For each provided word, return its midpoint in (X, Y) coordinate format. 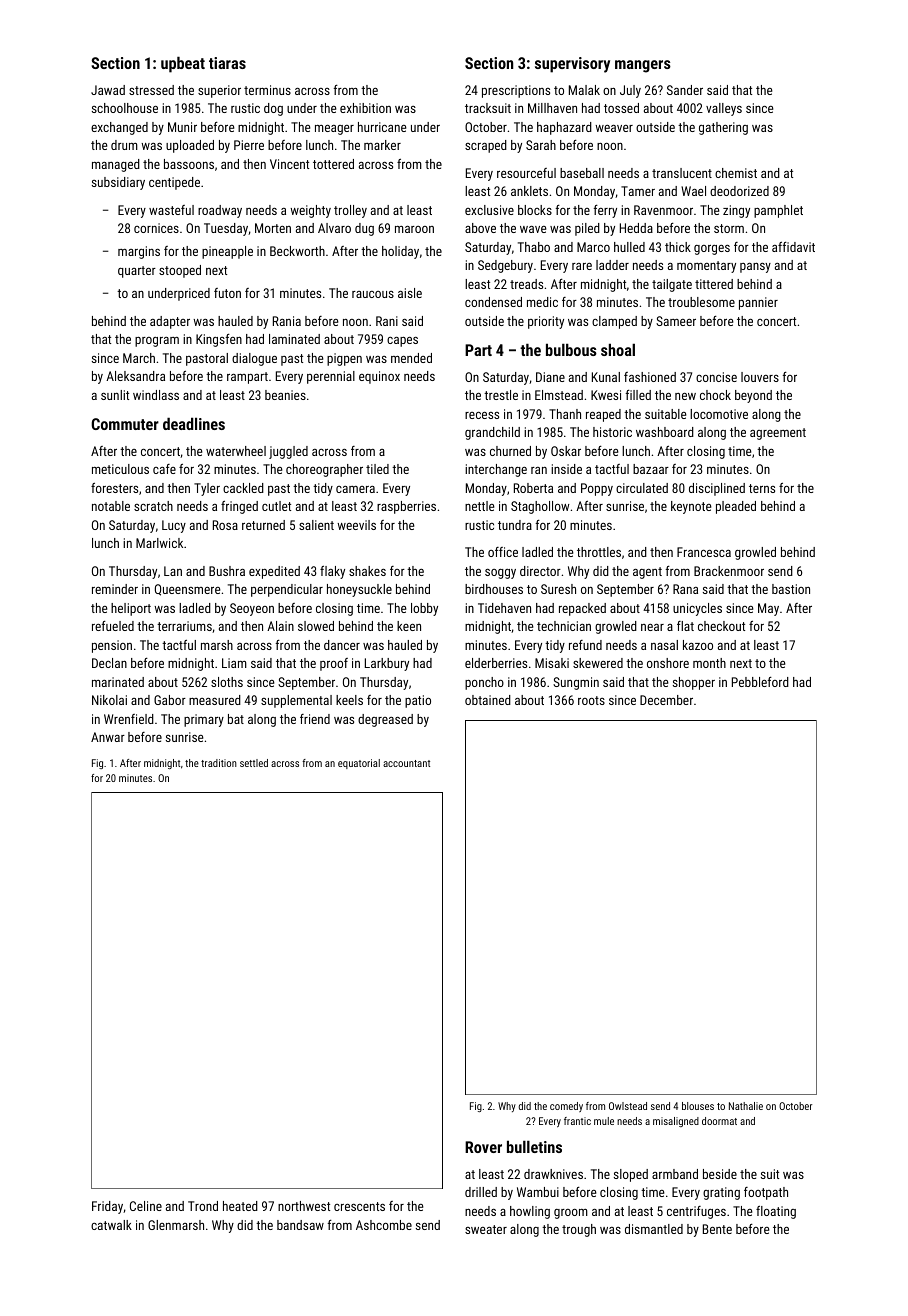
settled (254, 763)
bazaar (651, 469)
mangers (643, 66)
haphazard (564, 128)
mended (411, 358)
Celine (146, 1206)
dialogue (254, 359)
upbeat (183, 64)
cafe (164, 469)
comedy (566, 1107)
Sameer (676, 321)
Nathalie (746, 1106)
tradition (219, 763)
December (666, 700)
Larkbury (387, 664)
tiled (377, 469)
